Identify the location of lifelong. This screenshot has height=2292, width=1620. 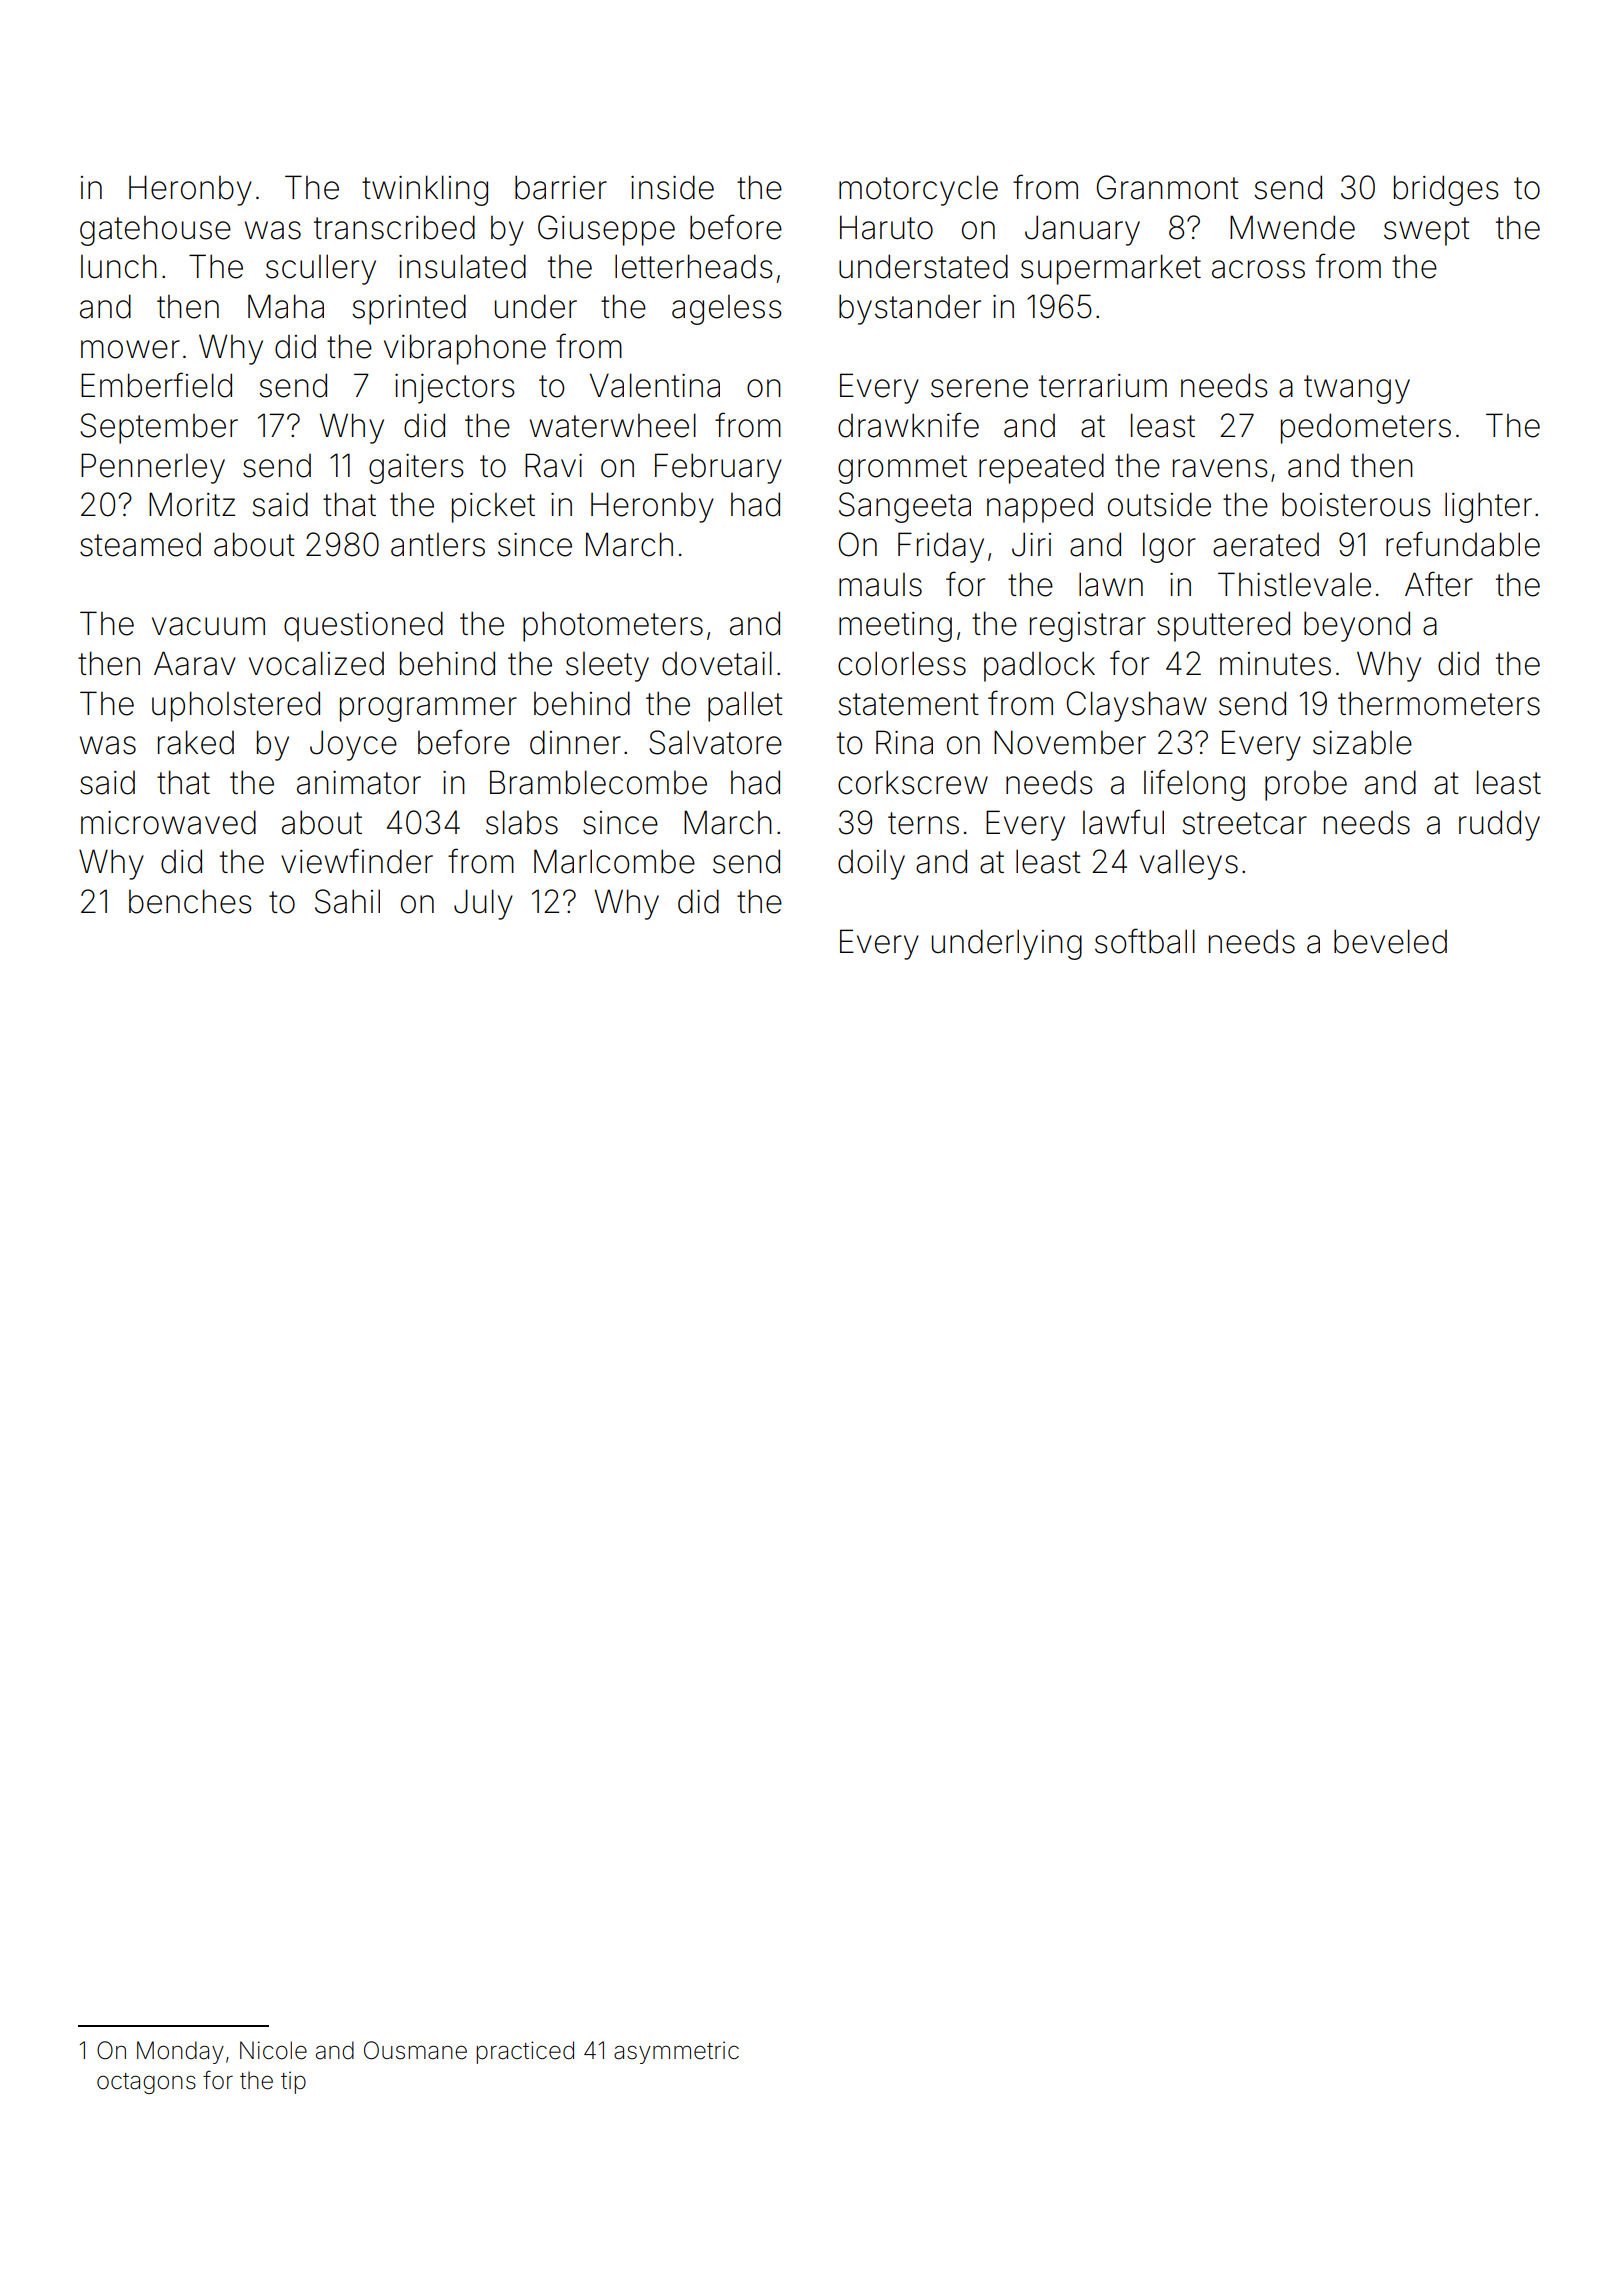
(1194, 785).
